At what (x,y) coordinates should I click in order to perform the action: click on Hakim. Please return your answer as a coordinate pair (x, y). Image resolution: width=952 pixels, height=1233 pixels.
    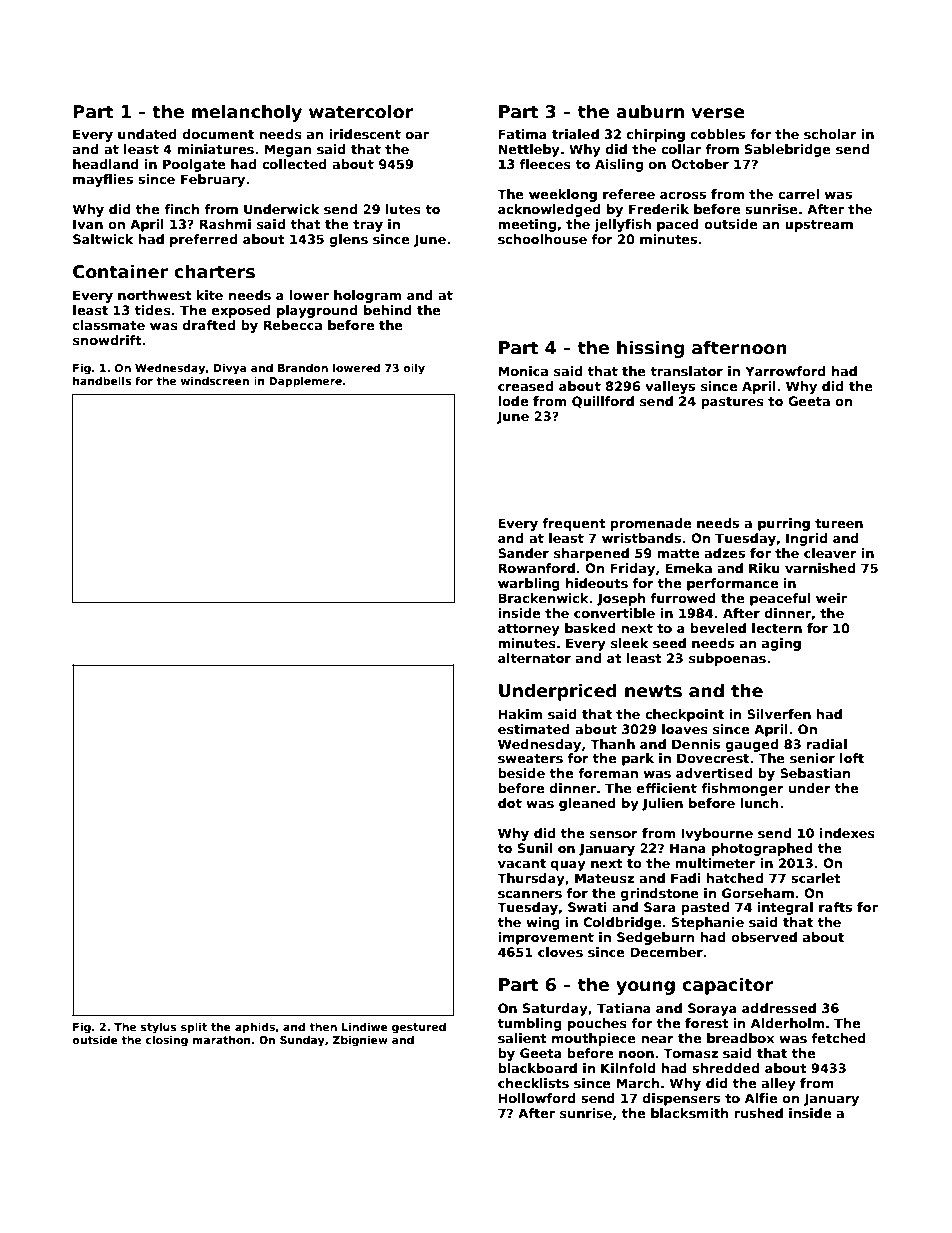
    Looking at the image, I should click on (520, 714).
